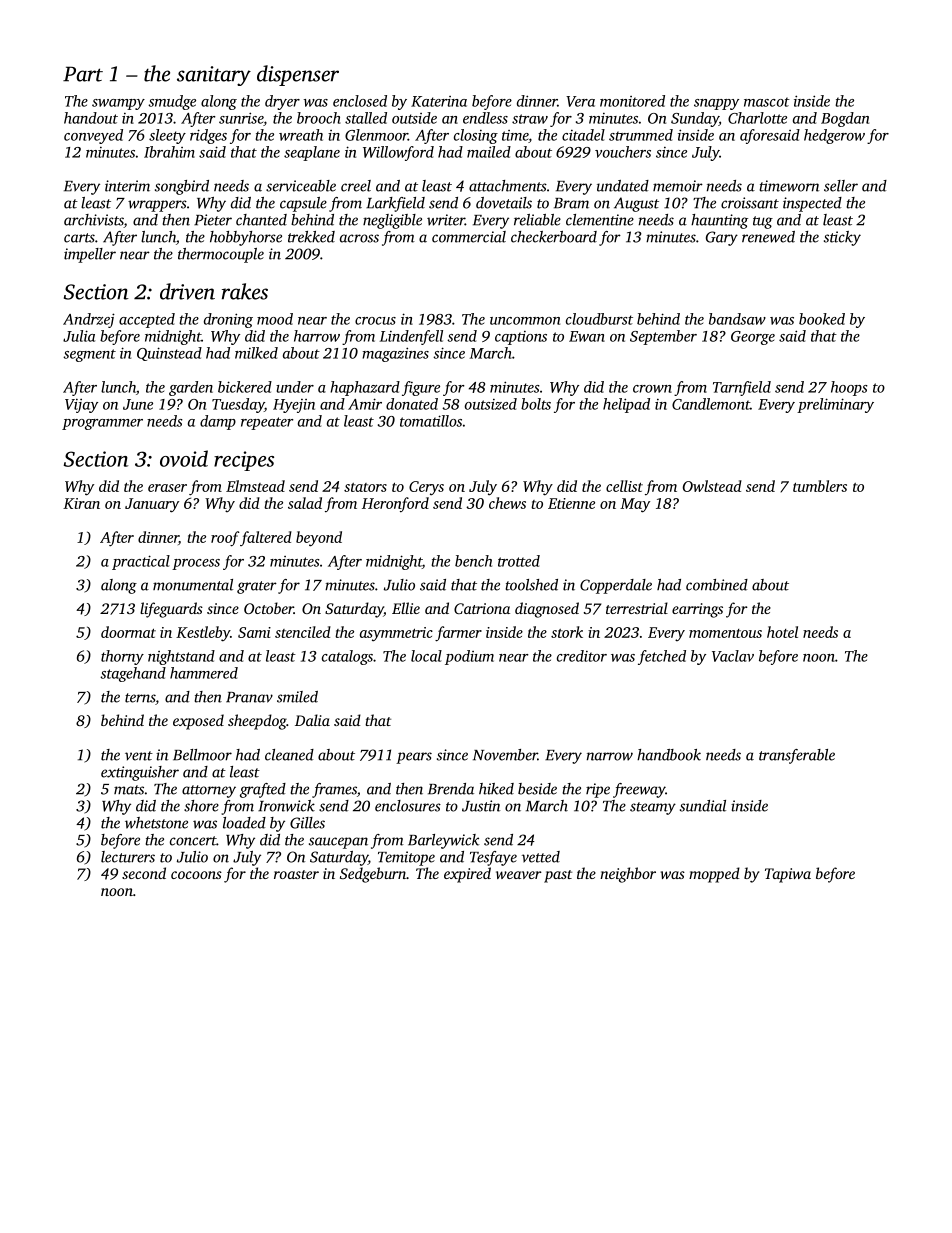 This screenshot has height=1233, width=952. What do you see at coordinates (628, 875) in the screenshot?
I see `neighbor` at bounding box center [628, 875].
